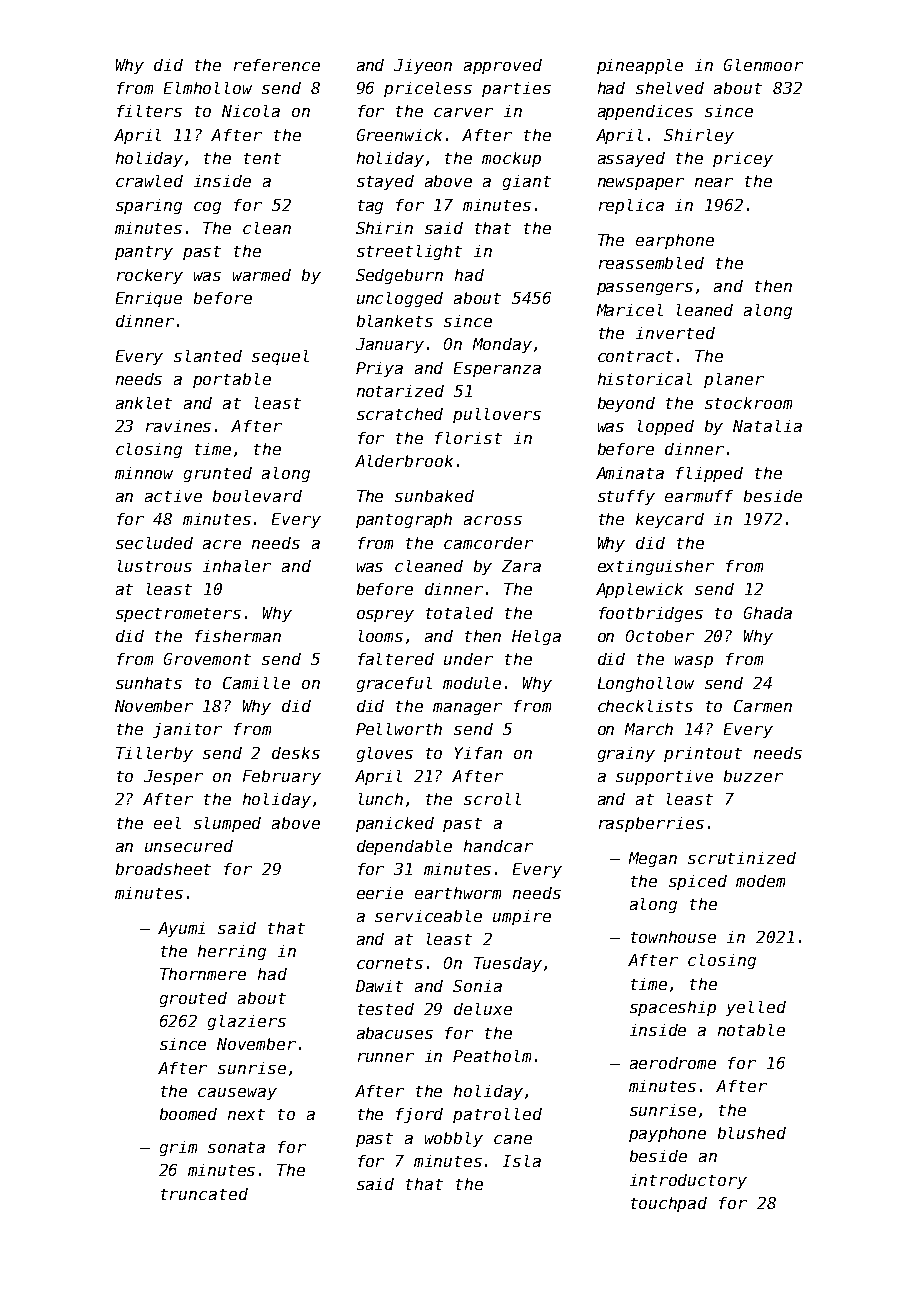  What do you see at coordinates (423, 66) in the screenshot?
I see `Jiyeon` at bounding box center [423, 66].
